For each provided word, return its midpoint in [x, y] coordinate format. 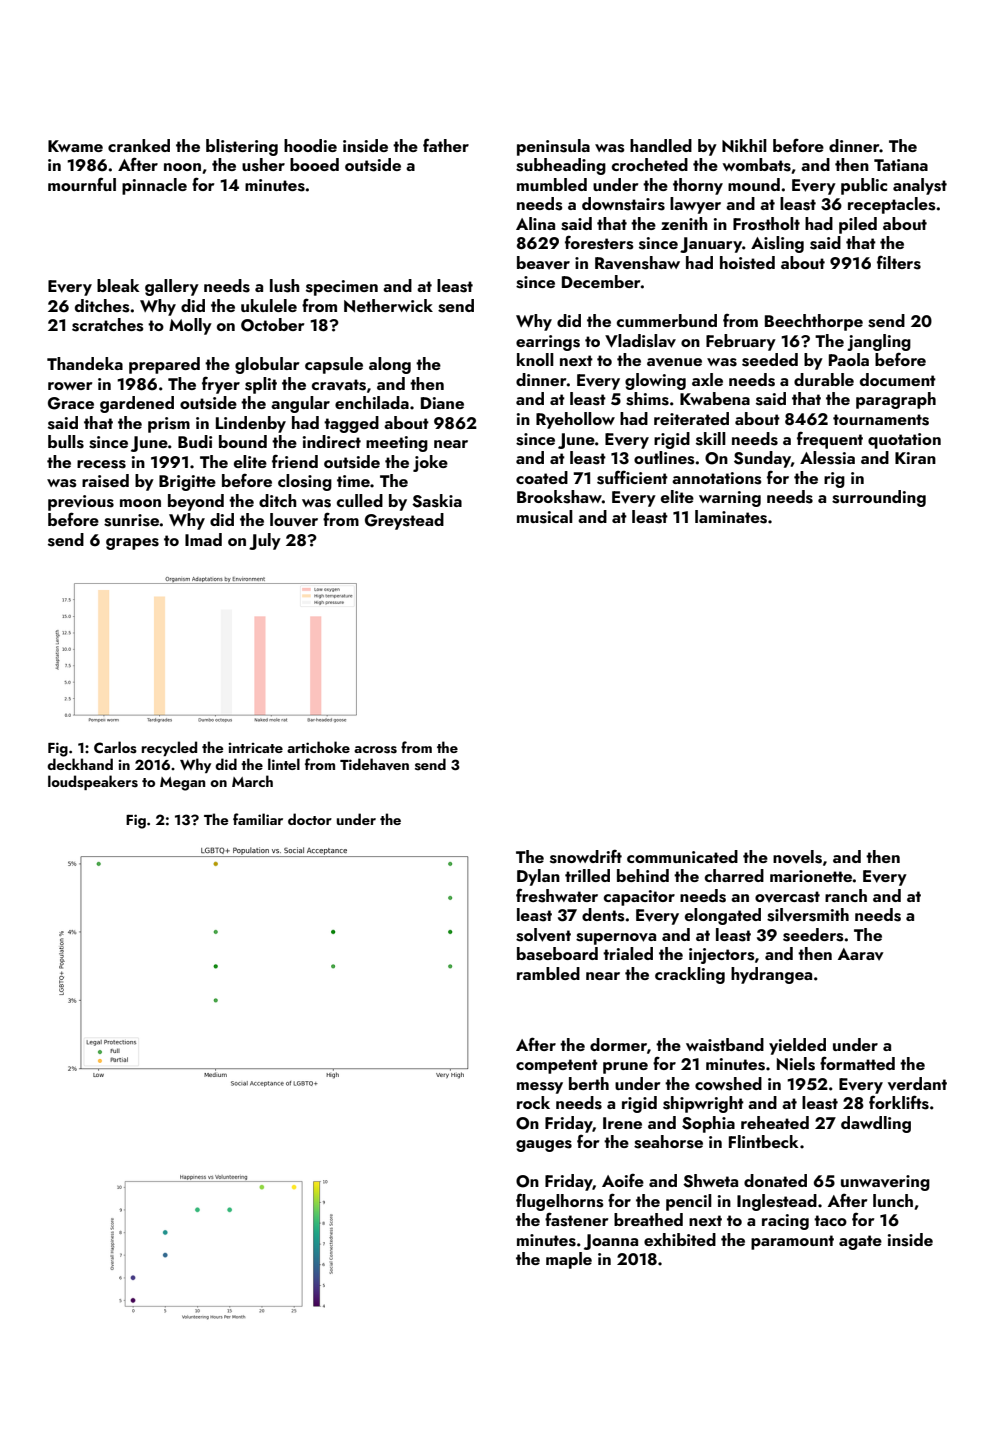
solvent [543, 935]
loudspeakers [93, 782]
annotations [717, 478]
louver [294, 520]
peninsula [553, 147]
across [375, 750]
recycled [169, 748]
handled [661, 145]
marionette [811, 876]
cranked [139, 145]
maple [569, 1260]
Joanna [611, 1242]
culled [360, 500]
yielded [797, 1046]
